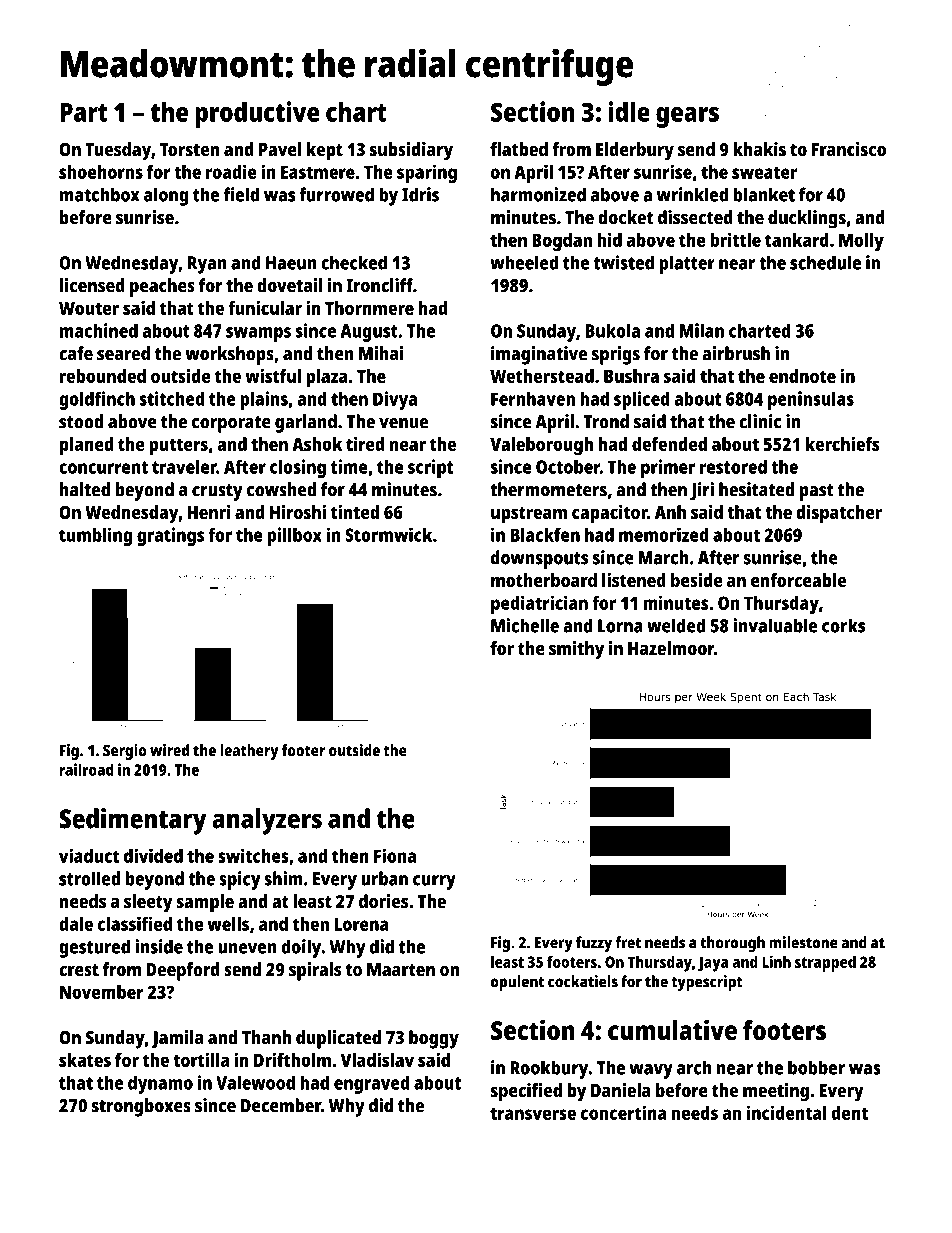 Image resolution: width=952 pixels, height=1233 pixels. Describe the element at coordinates (702, 330) in the document. I see `Milan` at that location.
